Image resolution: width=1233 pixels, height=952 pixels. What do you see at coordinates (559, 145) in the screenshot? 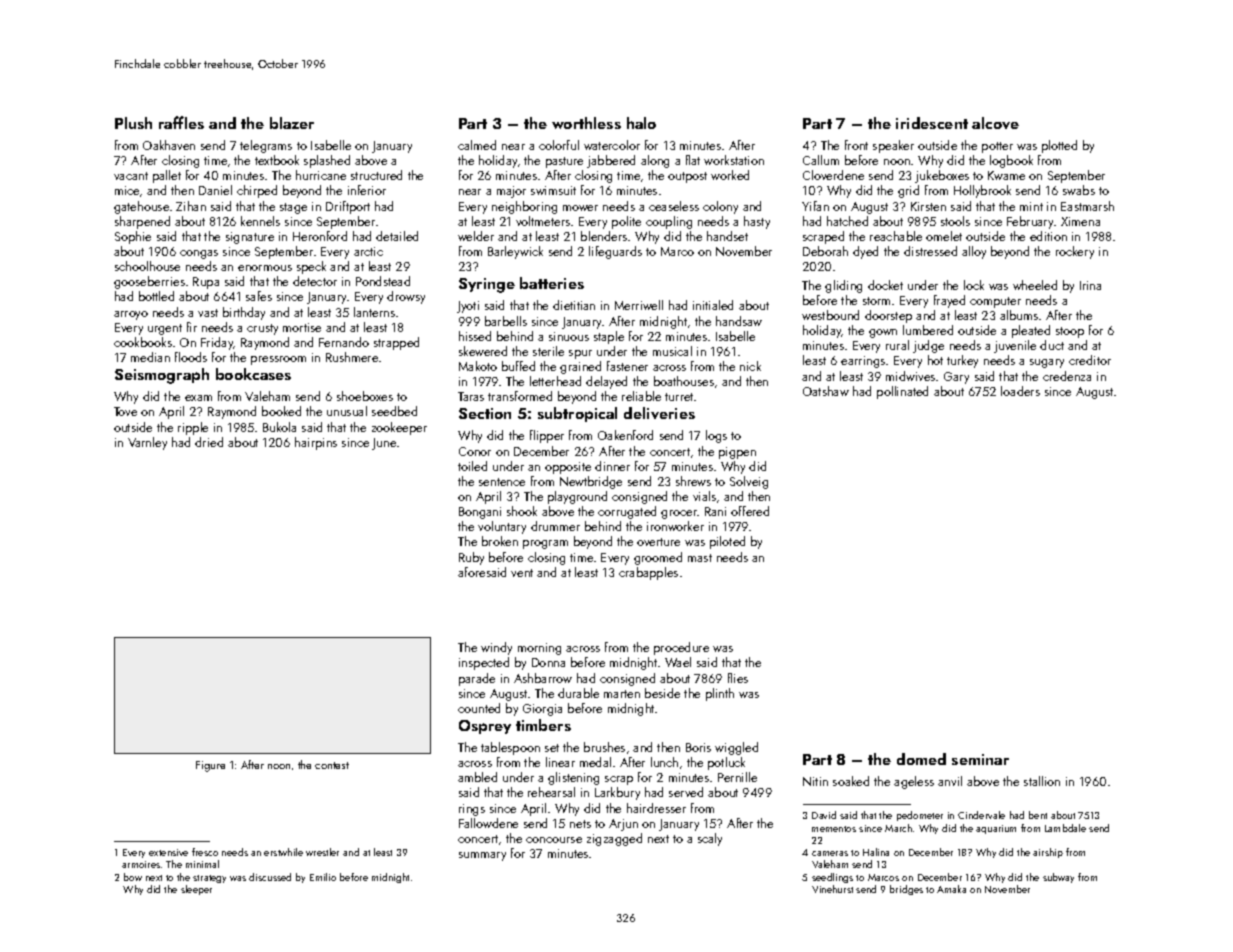
I see `colorful` at bounding box center [559, 145].
